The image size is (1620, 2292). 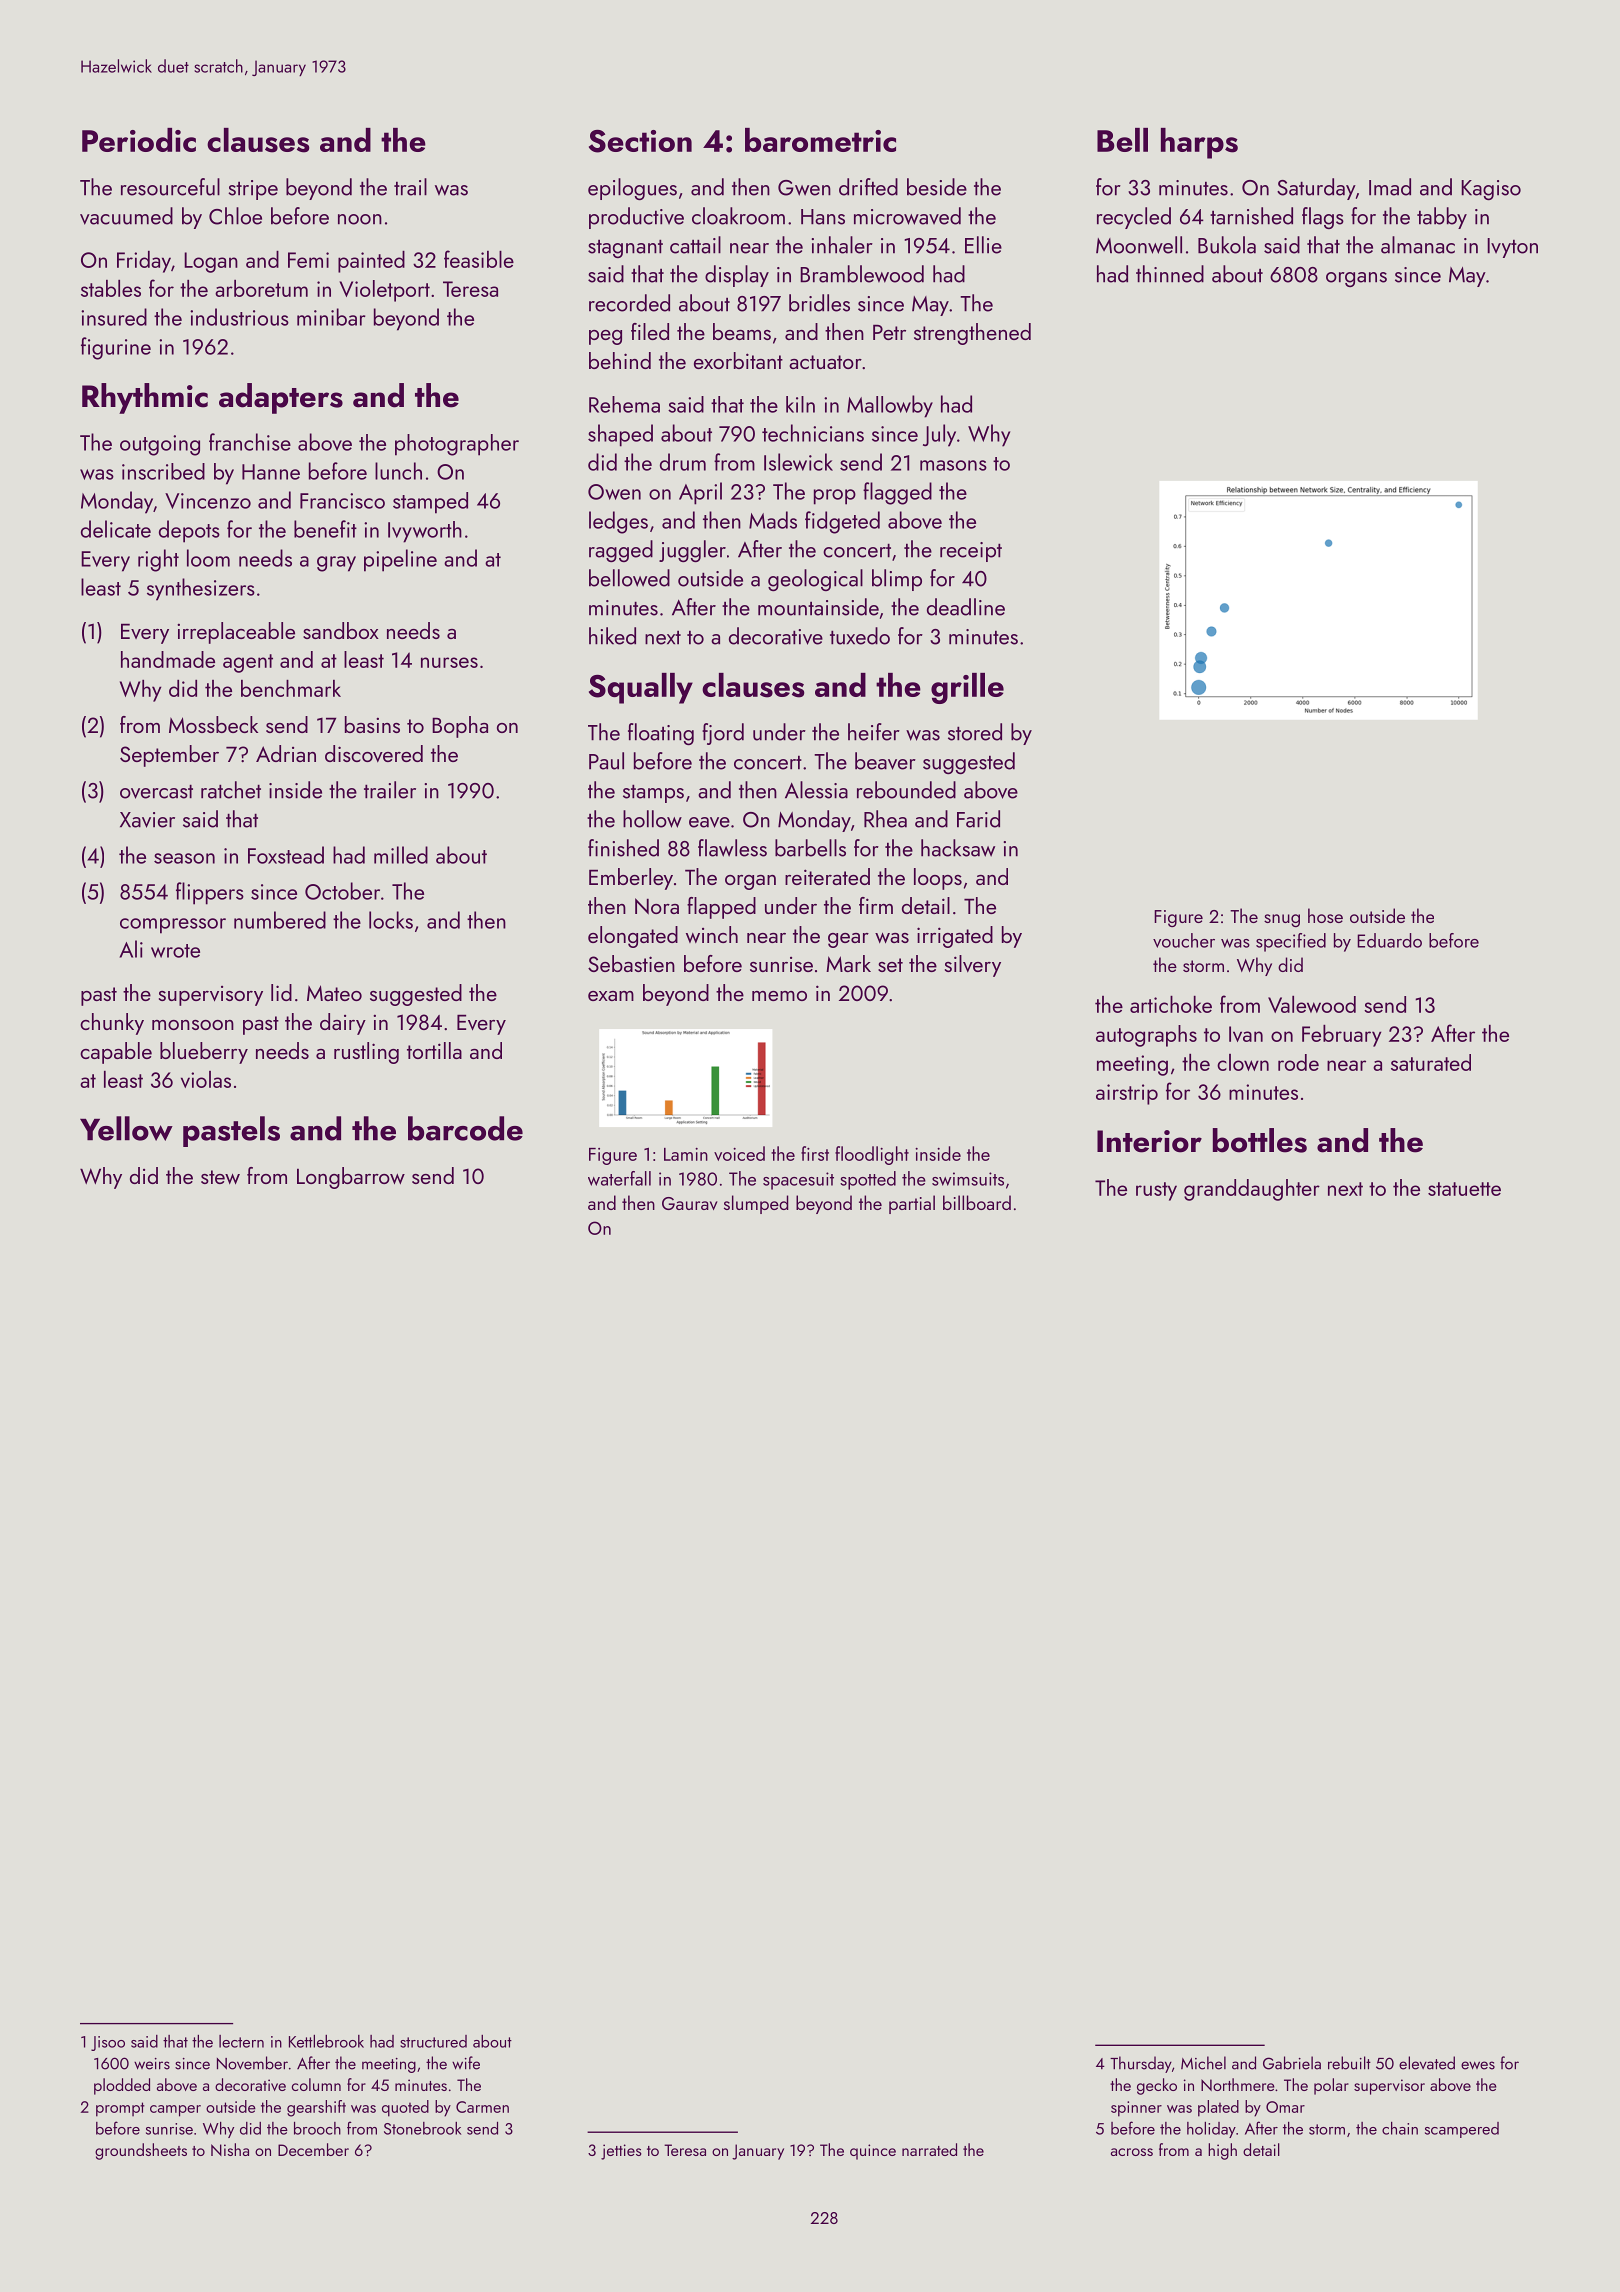 I want to click on Imad, so click(x=1390, y=187).
